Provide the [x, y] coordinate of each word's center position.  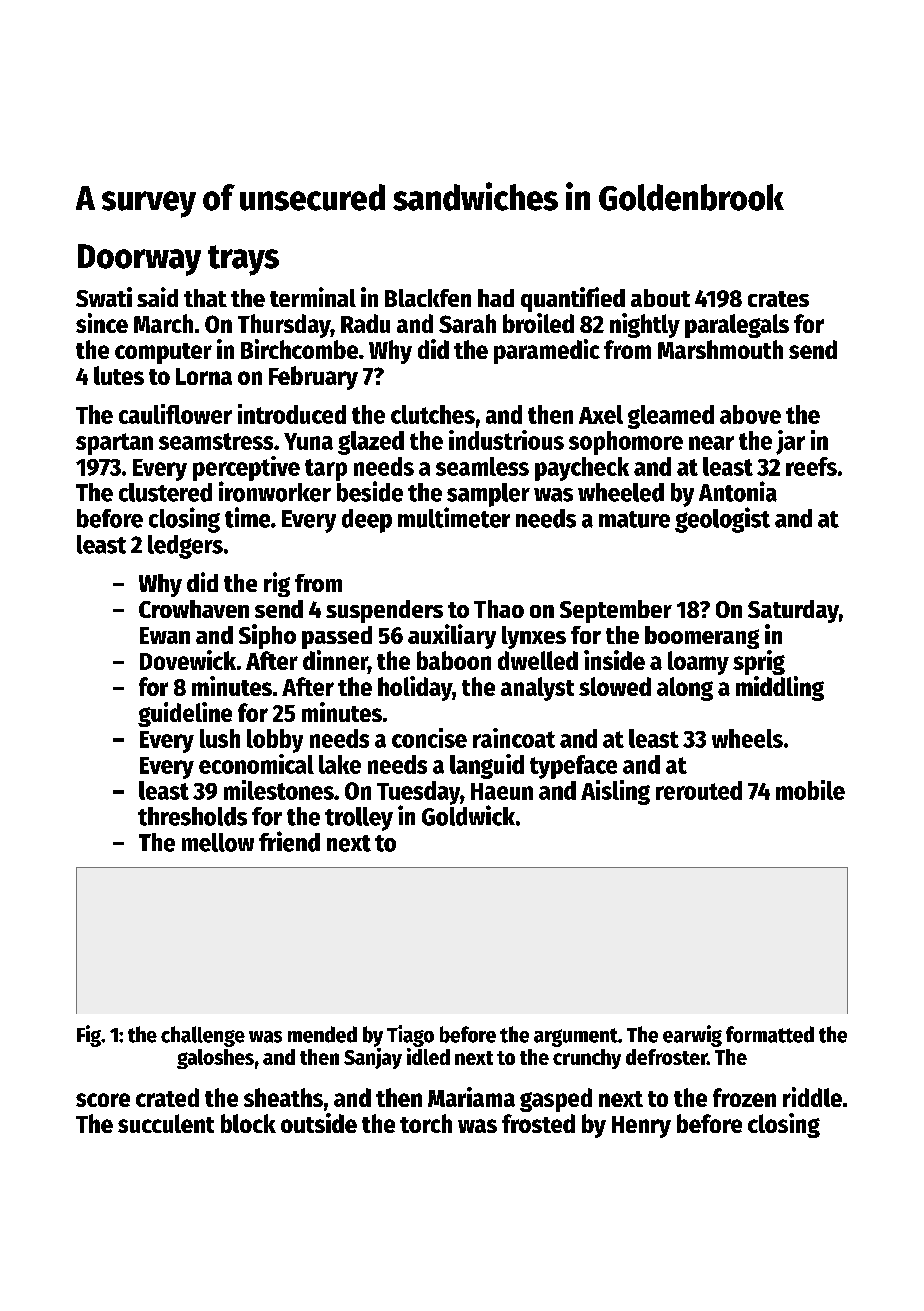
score [103, 1100]
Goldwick [468, 815]
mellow [218, 842]
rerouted [699, 790]
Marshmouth [720, 349]
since [102, 323]
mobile [810, 790]
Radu [365, 323]
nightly [645, 325]
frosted [538, 1123]
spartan [114, 444]
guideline [185, 714]
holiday [415, 688]
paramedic [547, 351]
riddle [812, 1097]
